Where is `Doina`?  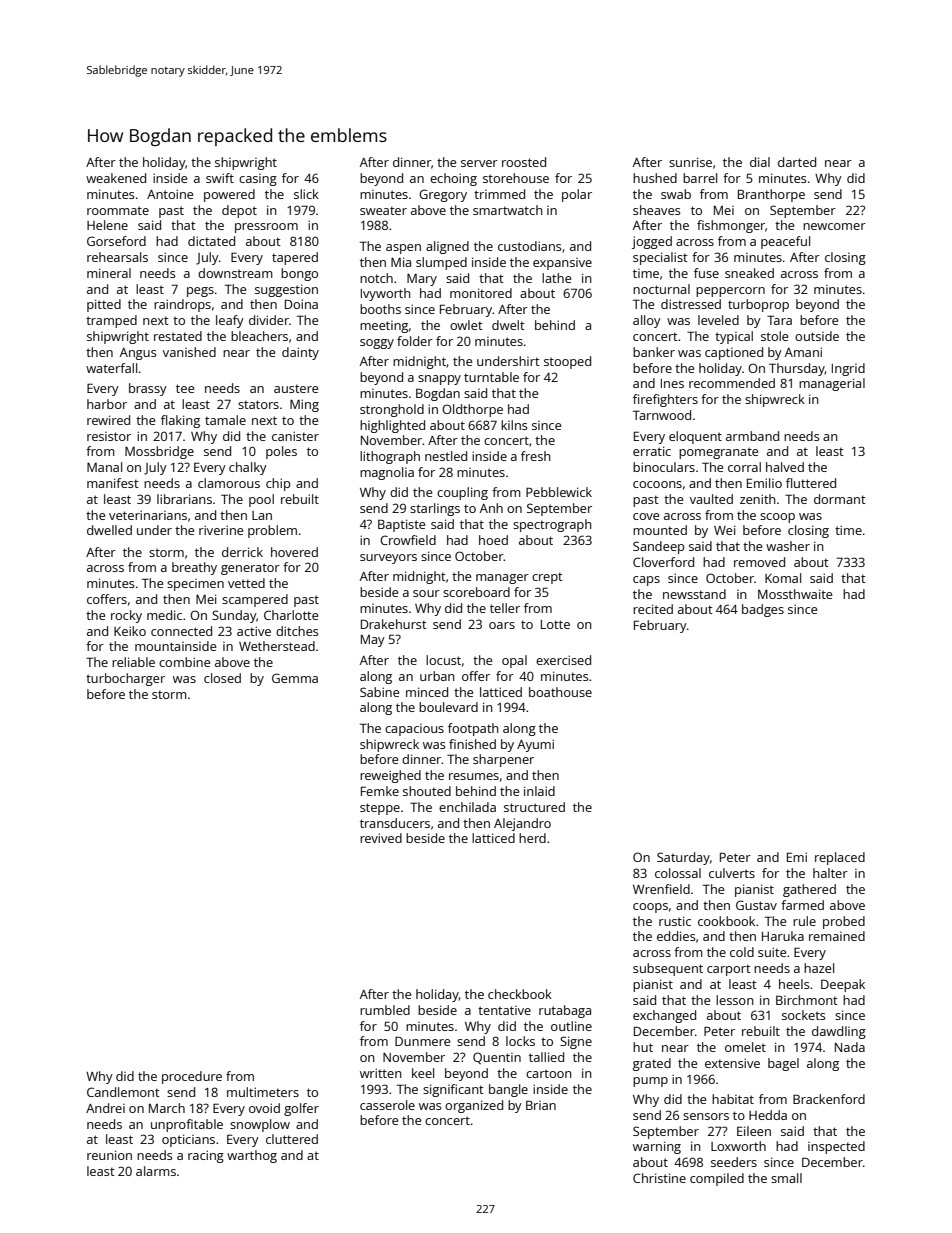 Doina is located at coordinates (301, 304).
